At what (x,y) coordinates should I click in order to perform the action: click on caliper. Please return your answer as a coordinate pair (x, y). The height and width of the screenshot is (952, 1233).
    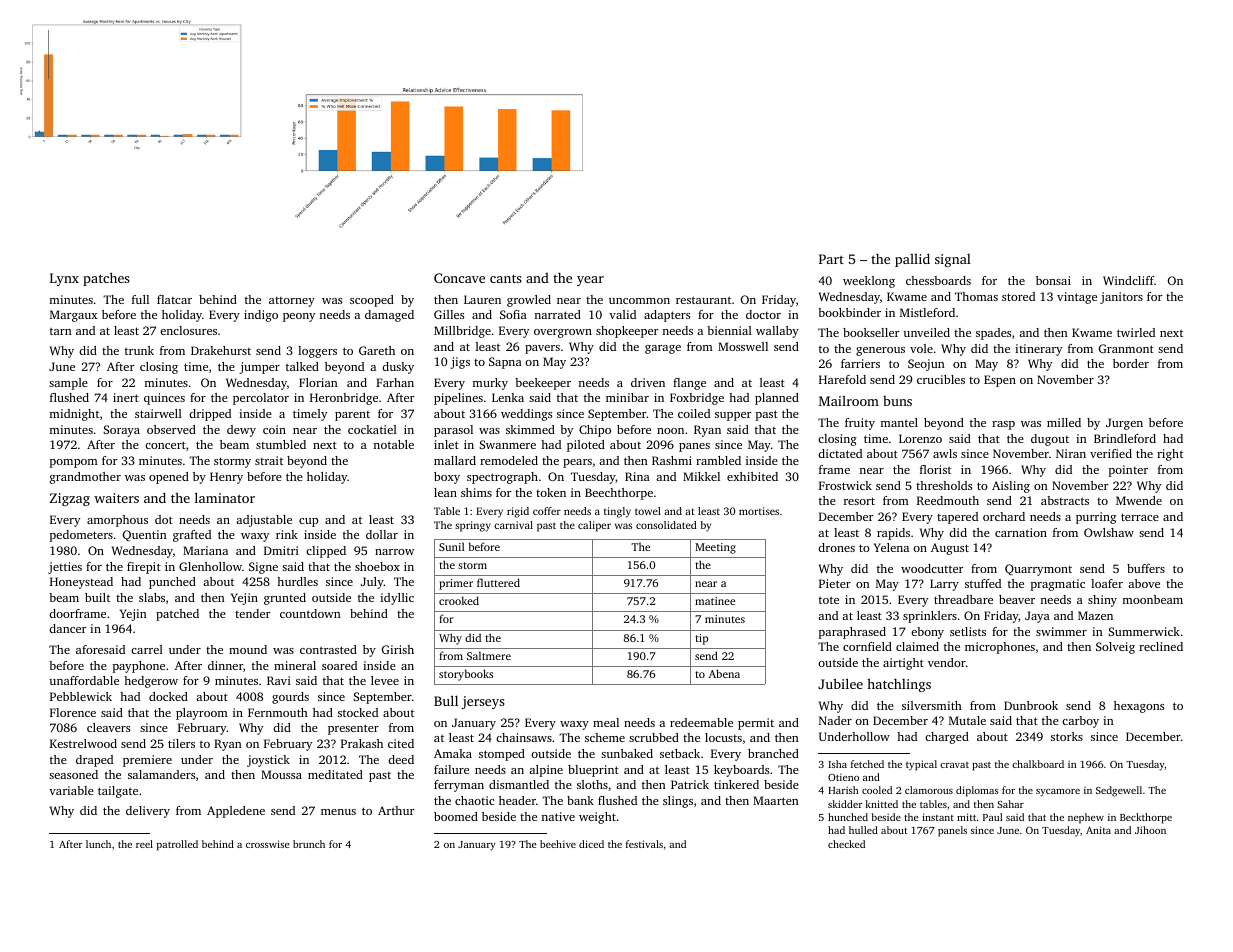
    Looking at the image, I should click on (594, 526).
